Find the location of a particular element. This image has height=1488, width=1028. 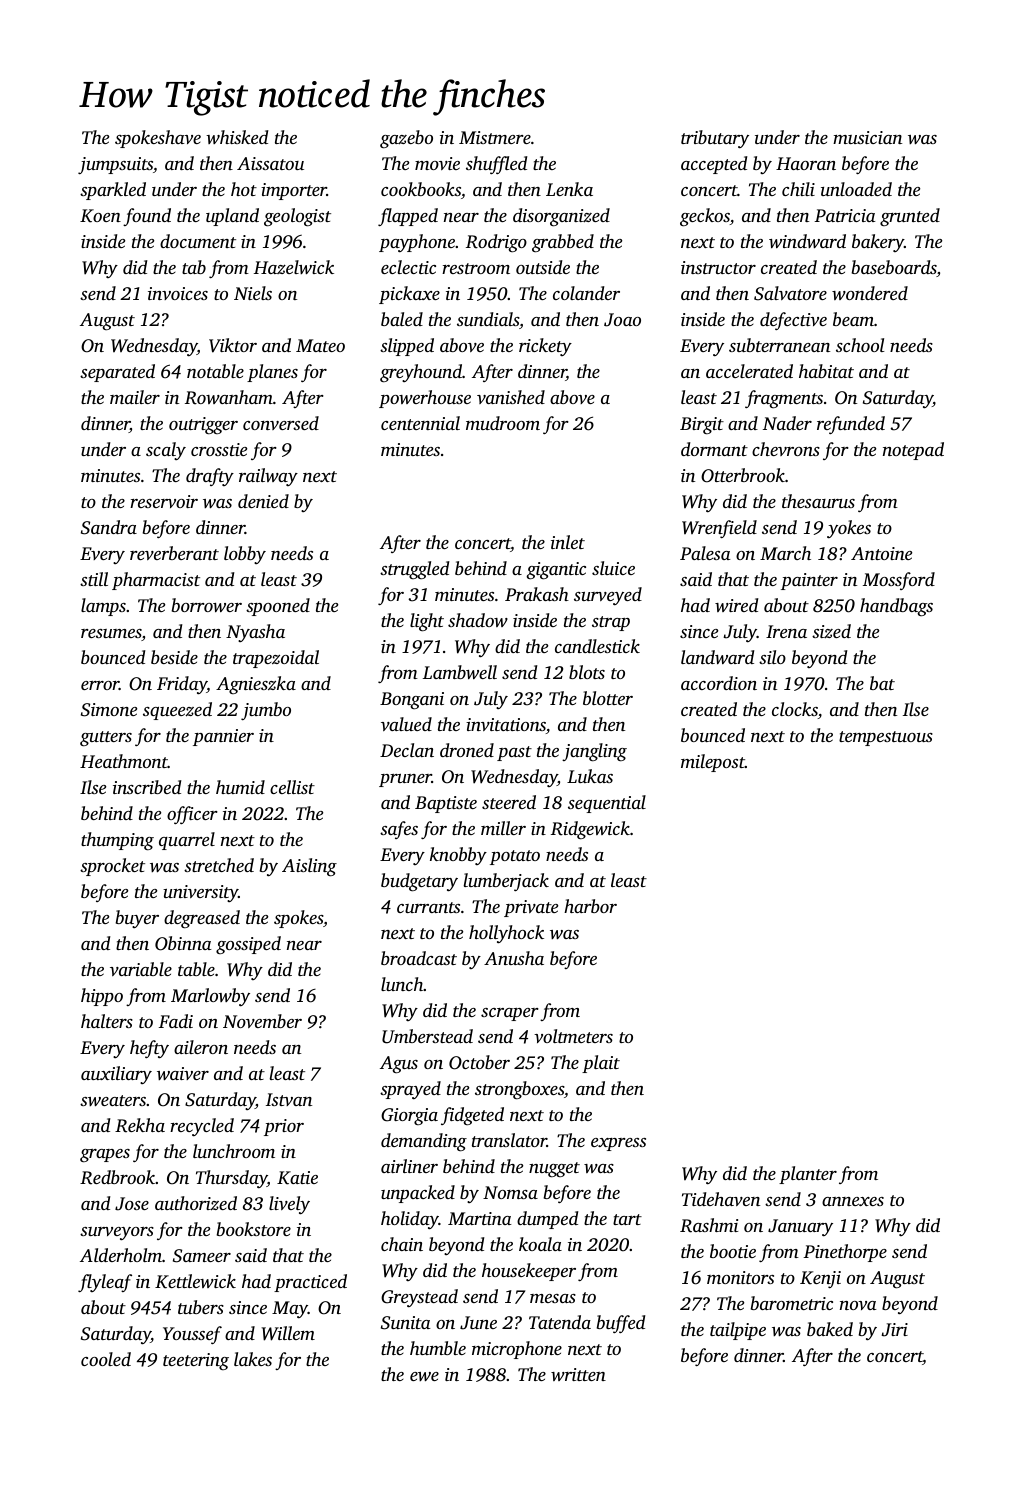

Jiri is located at coordinates (894, 1330).
